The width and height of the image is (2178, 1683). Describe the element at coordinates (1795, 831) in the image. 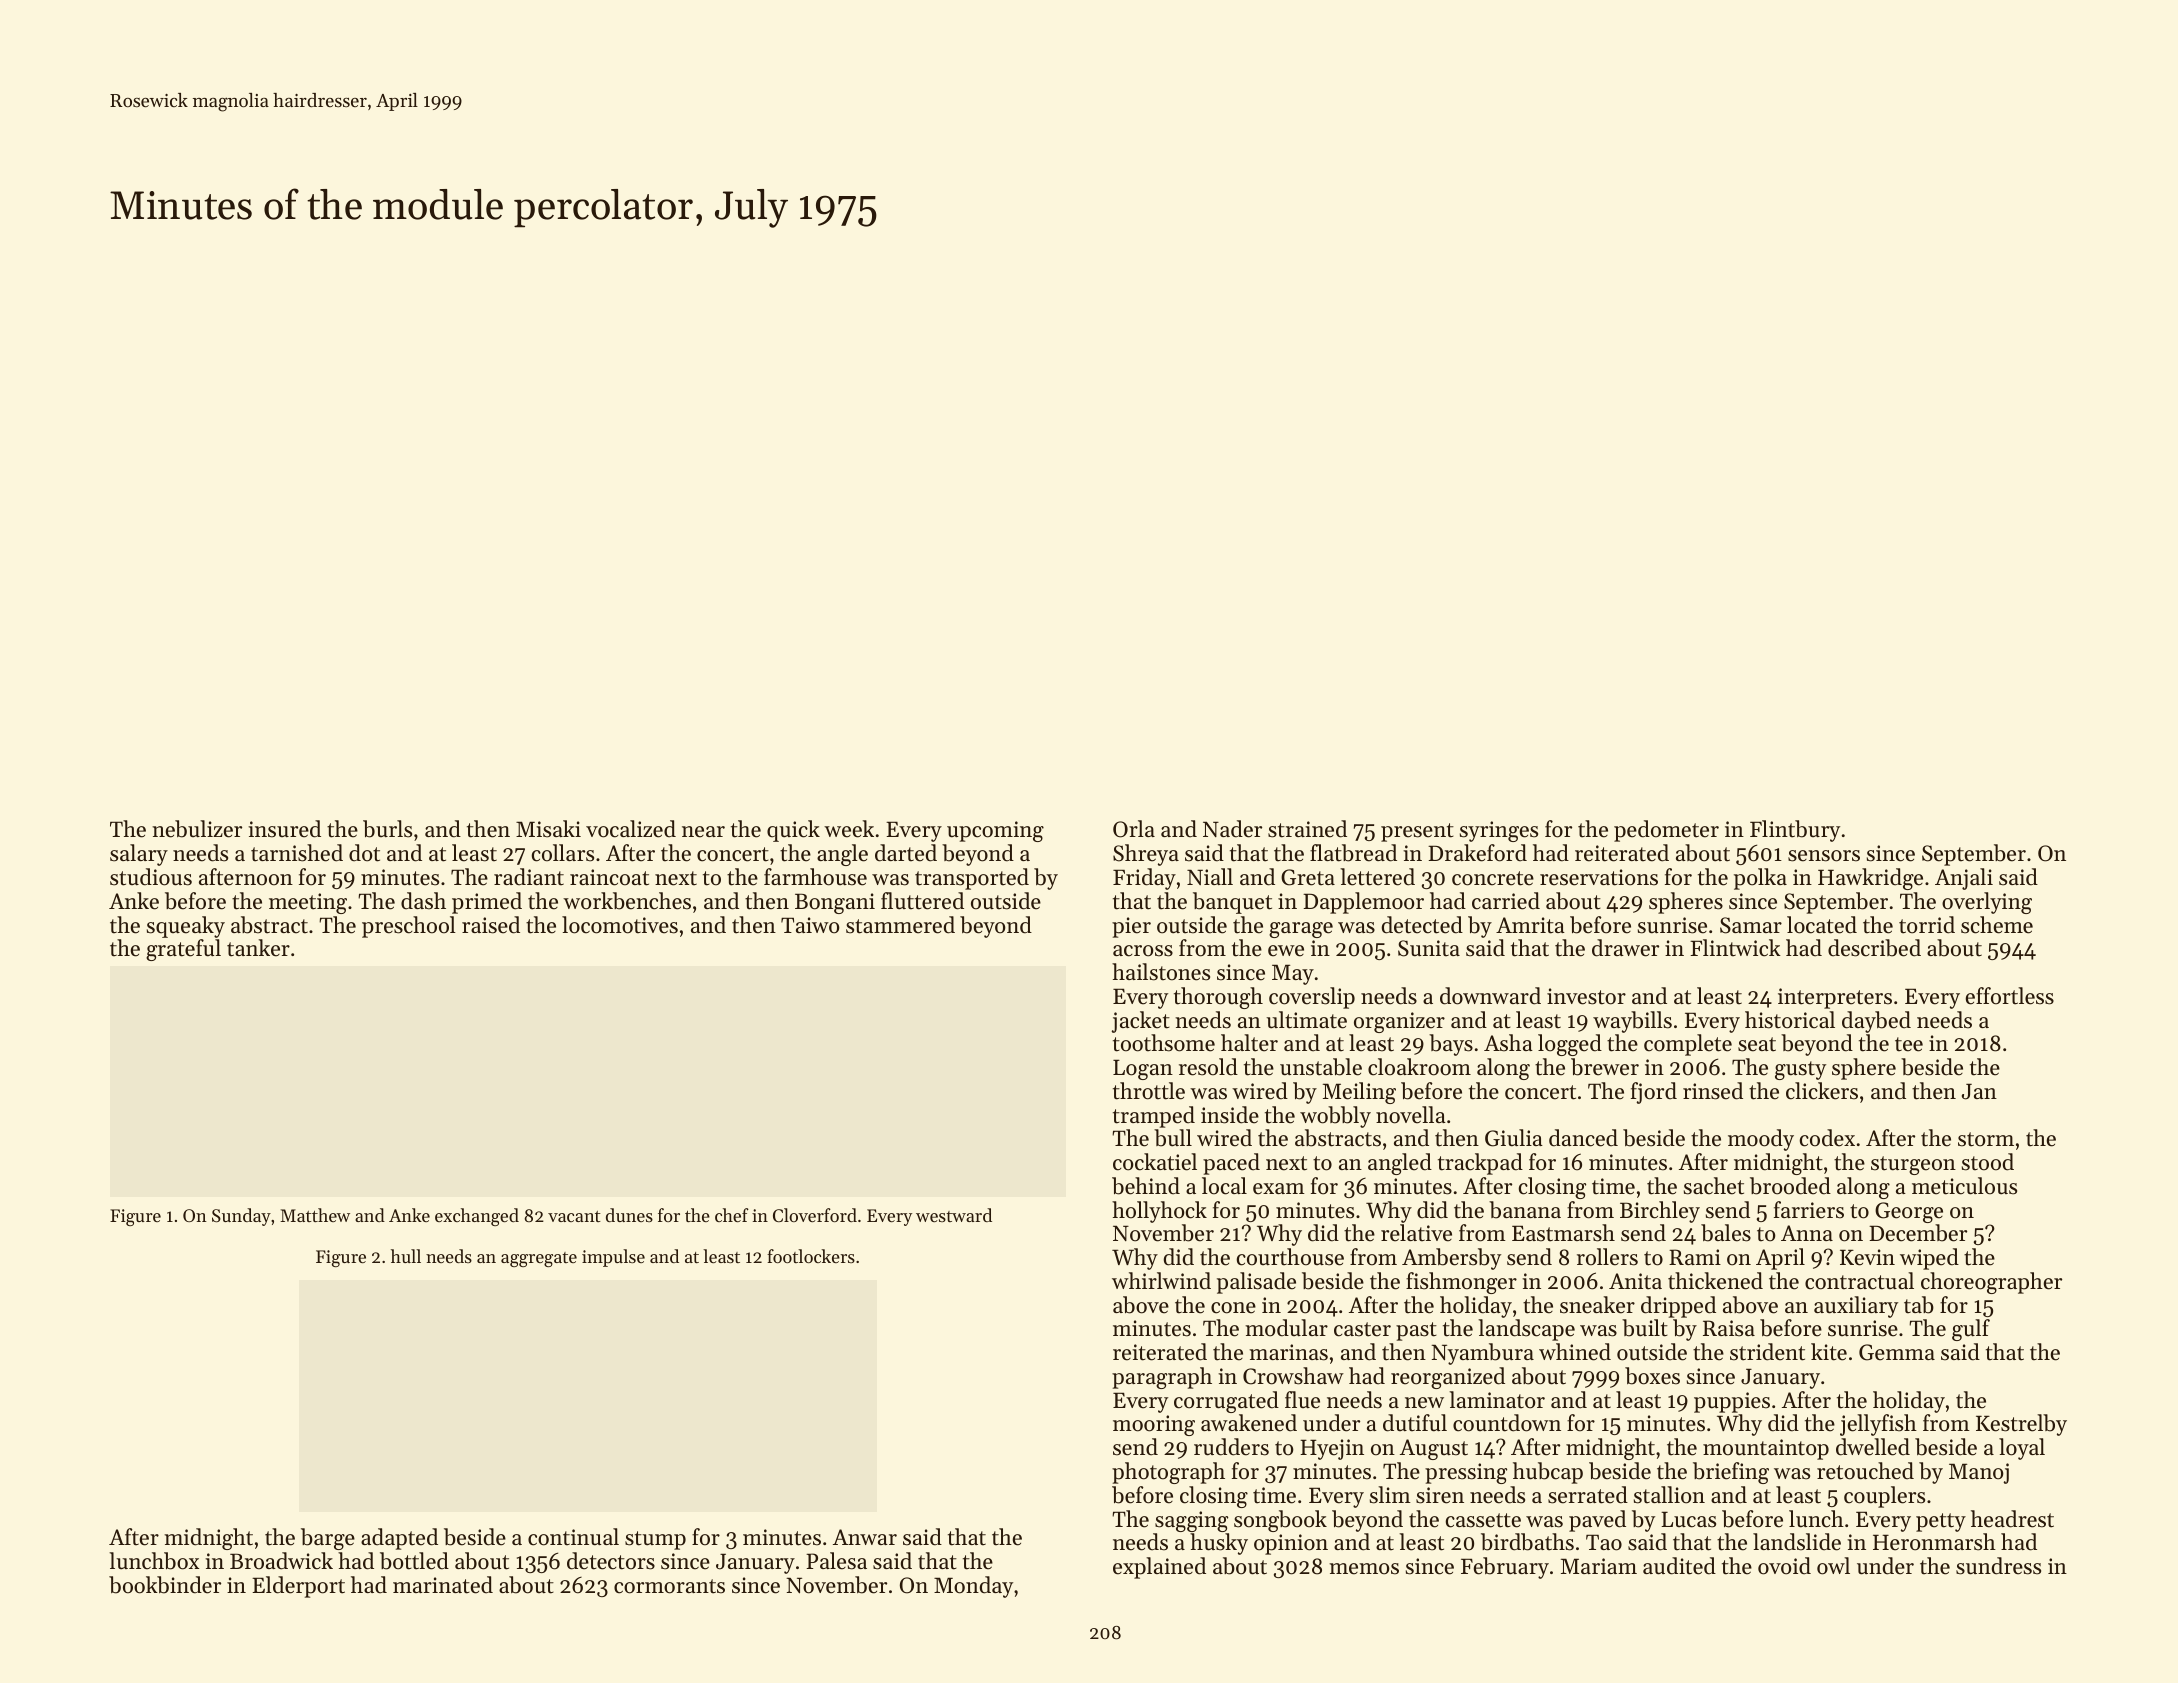

I see `Flintbury` at that location.
